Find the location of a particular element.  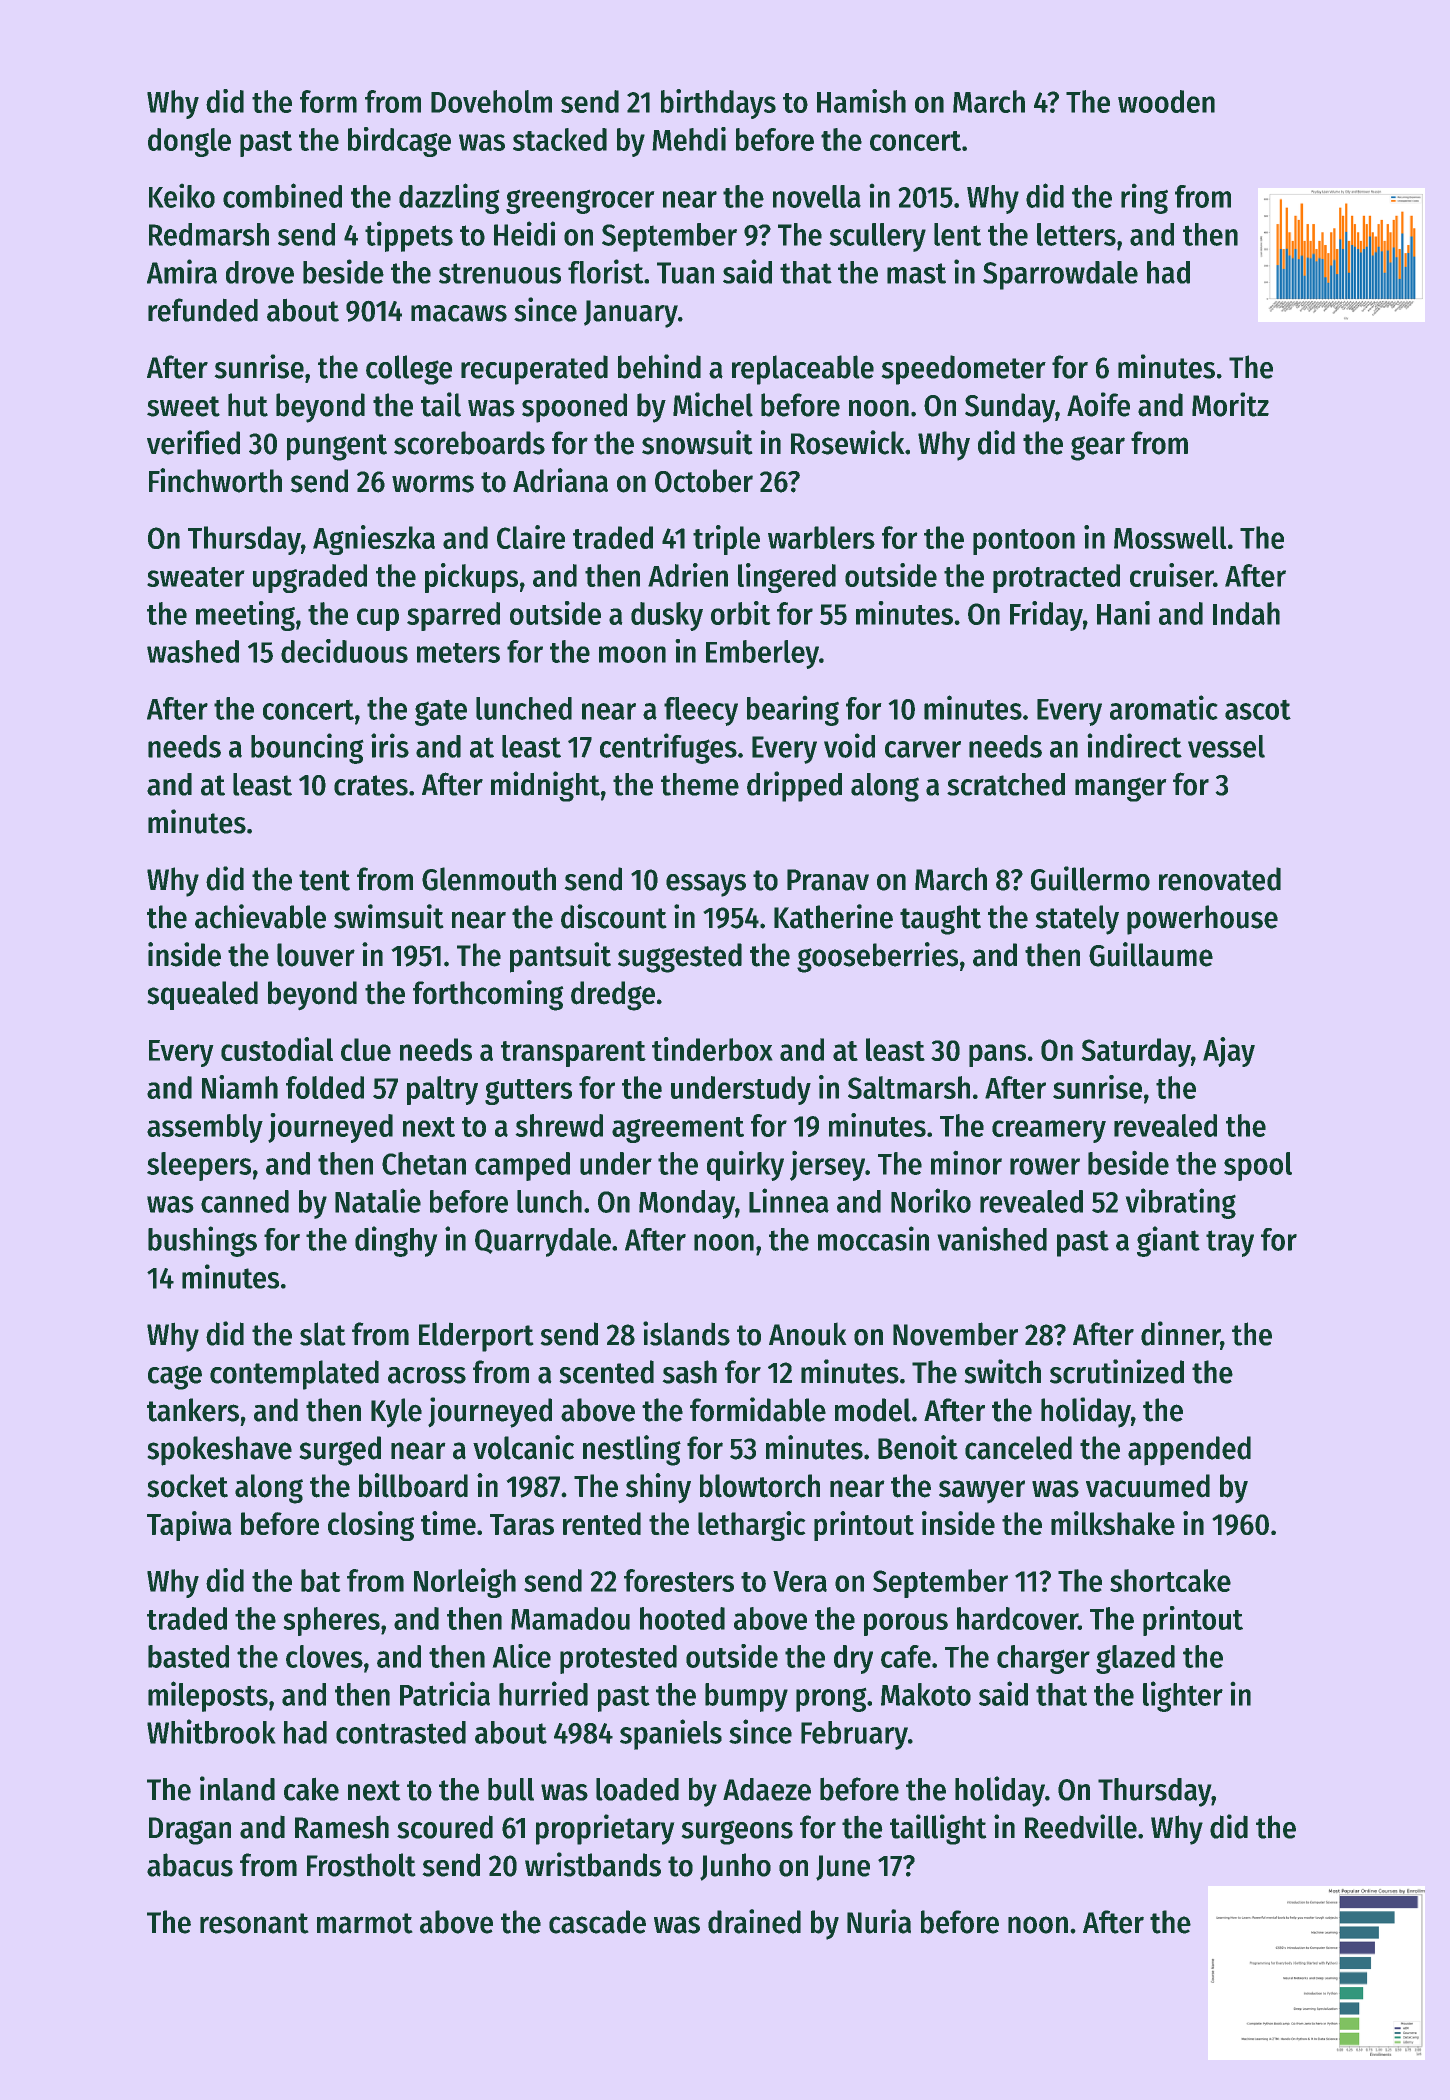

powerhouse is located at coordinates (1202, 920).
